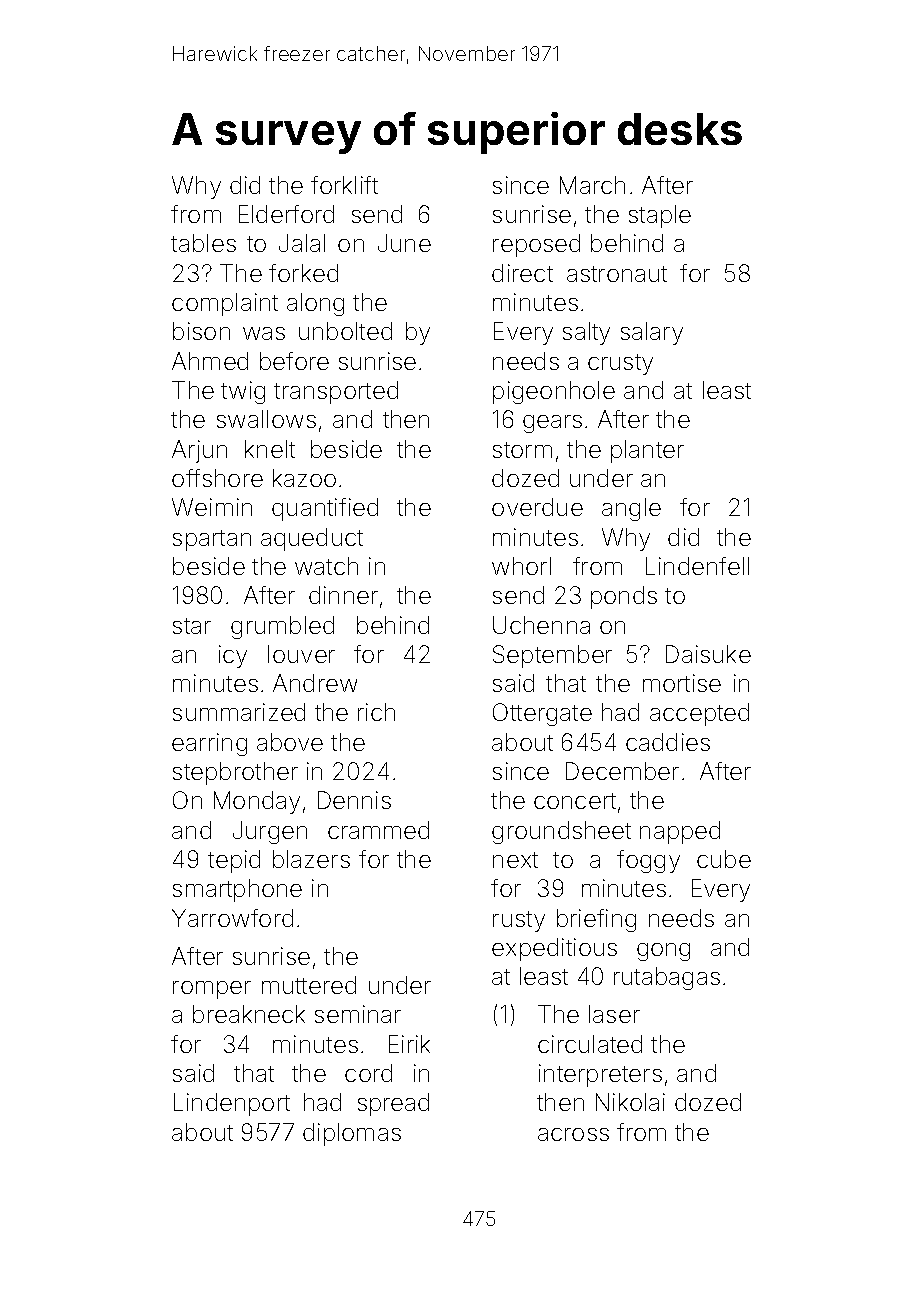 The height and width of the page is (1311, 924). I want to click on foggy, so click(648, 861).
